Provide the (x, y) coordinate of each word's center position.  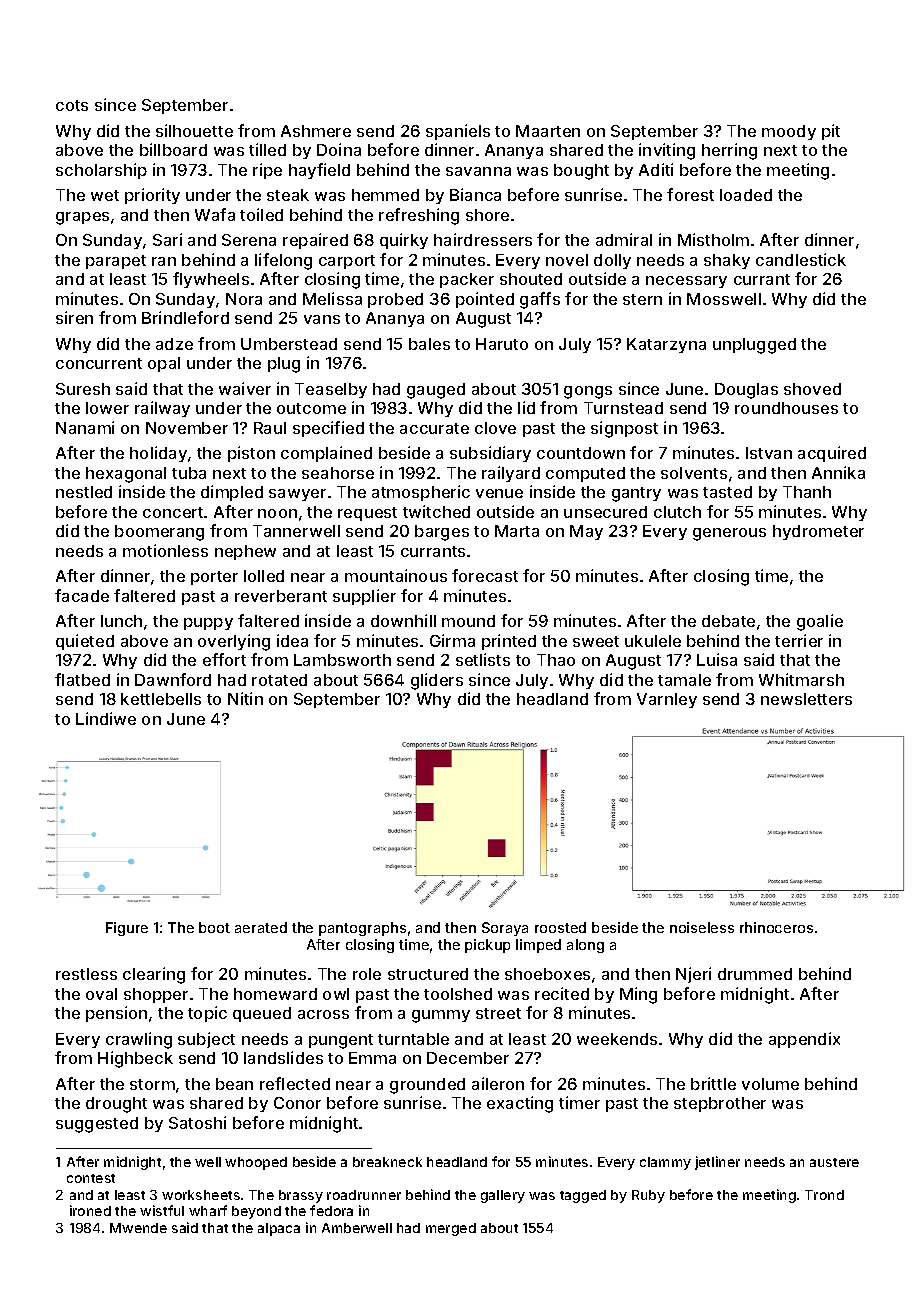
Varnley (667, 700)
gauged (436, 391)
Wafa (215, 214)
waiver (245, 388)
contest (91, 1178)
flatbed (82, 679)
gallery (503, 1196)
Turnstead (623, 408)
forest (690, 194)
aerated (261, 927)
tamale (684, 680)
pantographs (362, 929)
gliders (437, 681)
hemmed (385, 195)
